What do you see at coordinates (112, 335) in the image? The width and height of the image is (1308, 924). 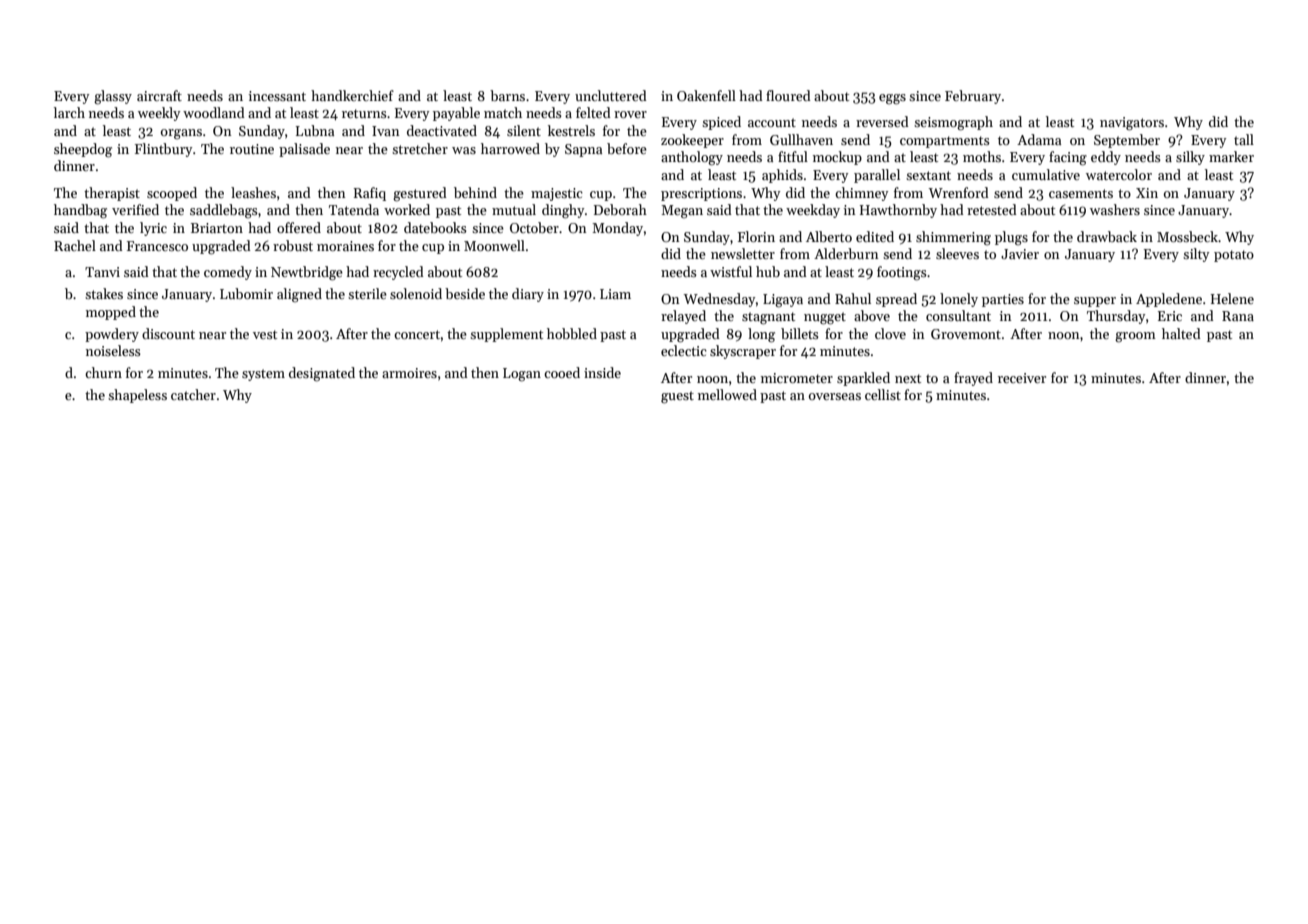 I see `powdery` at bounding box center [112, 335].
